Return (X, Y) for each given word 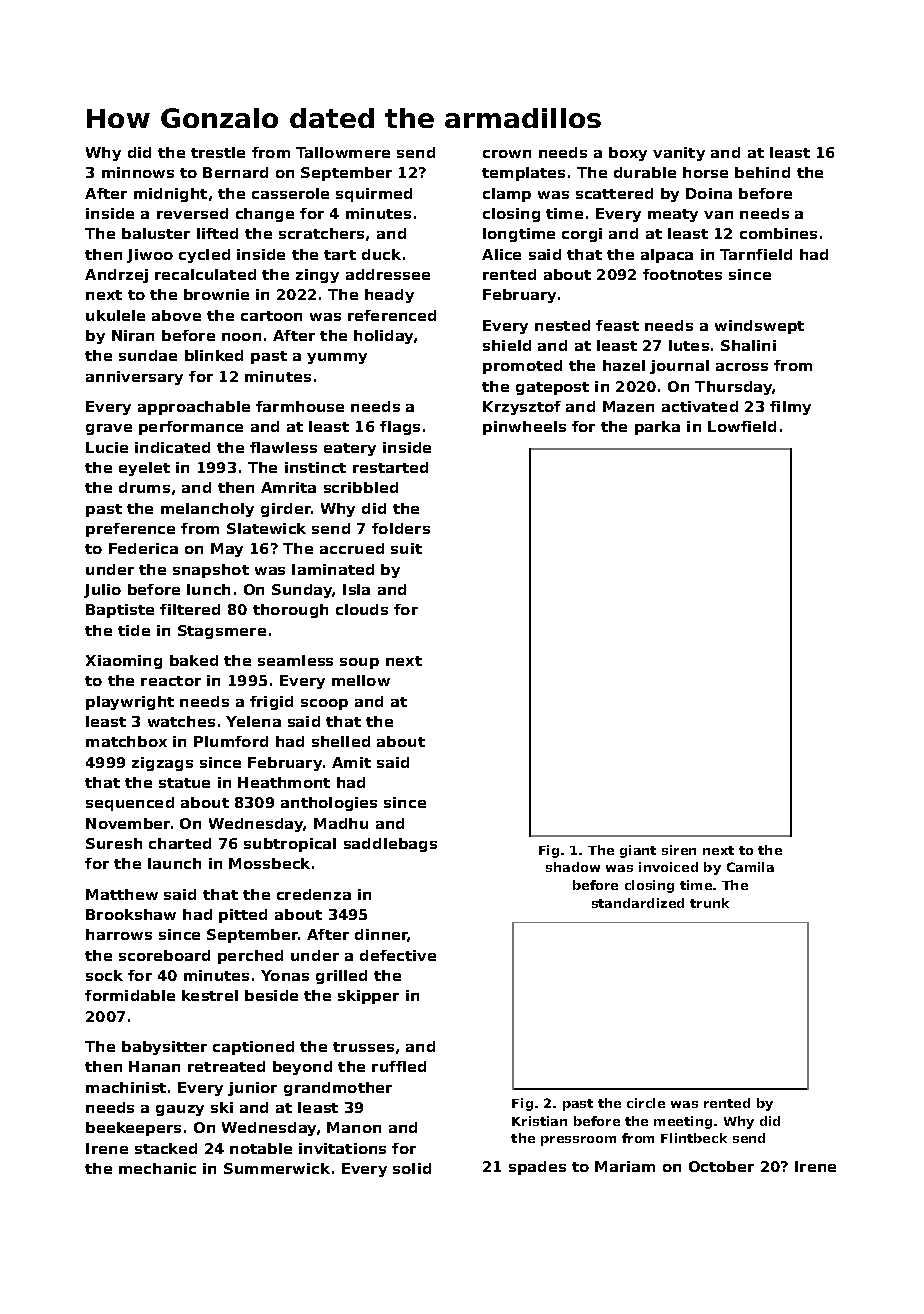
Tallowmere (343, 152)
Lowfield (742, 426)
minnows (138, 172)
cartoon (271, 316)
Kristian (539, 1121)
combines (778, 233)
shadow (573, 867)
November (128, 823)
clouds (362, 609)
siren (679, 850)
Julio (102, 591)
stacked (166, 1148)
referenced (392, 315)
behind (762, 172)
